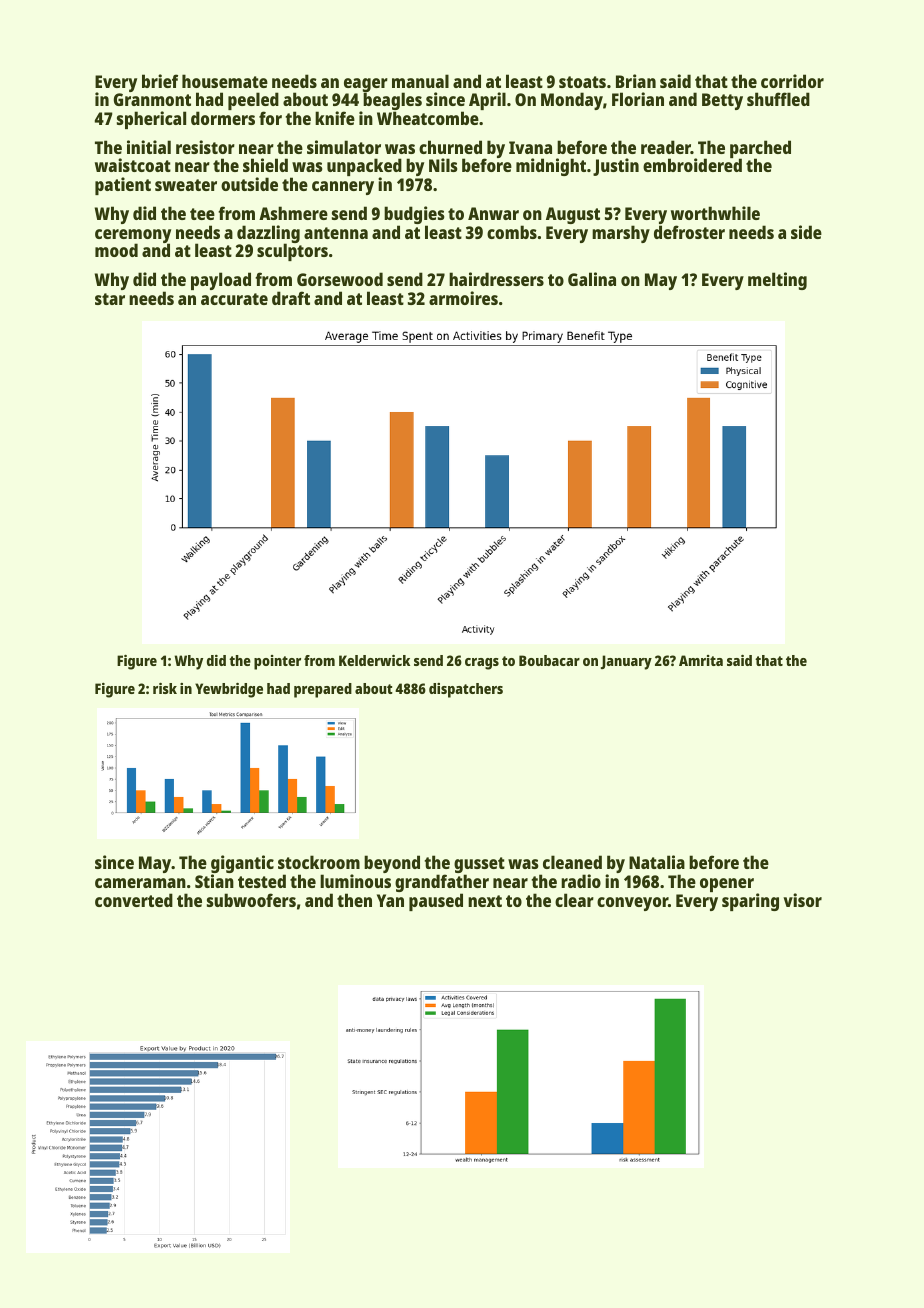 This screenshot has height=1308, width=924. Describe the element at coordinates (123, 186) in the screenshot. I see `patient` at that location.
